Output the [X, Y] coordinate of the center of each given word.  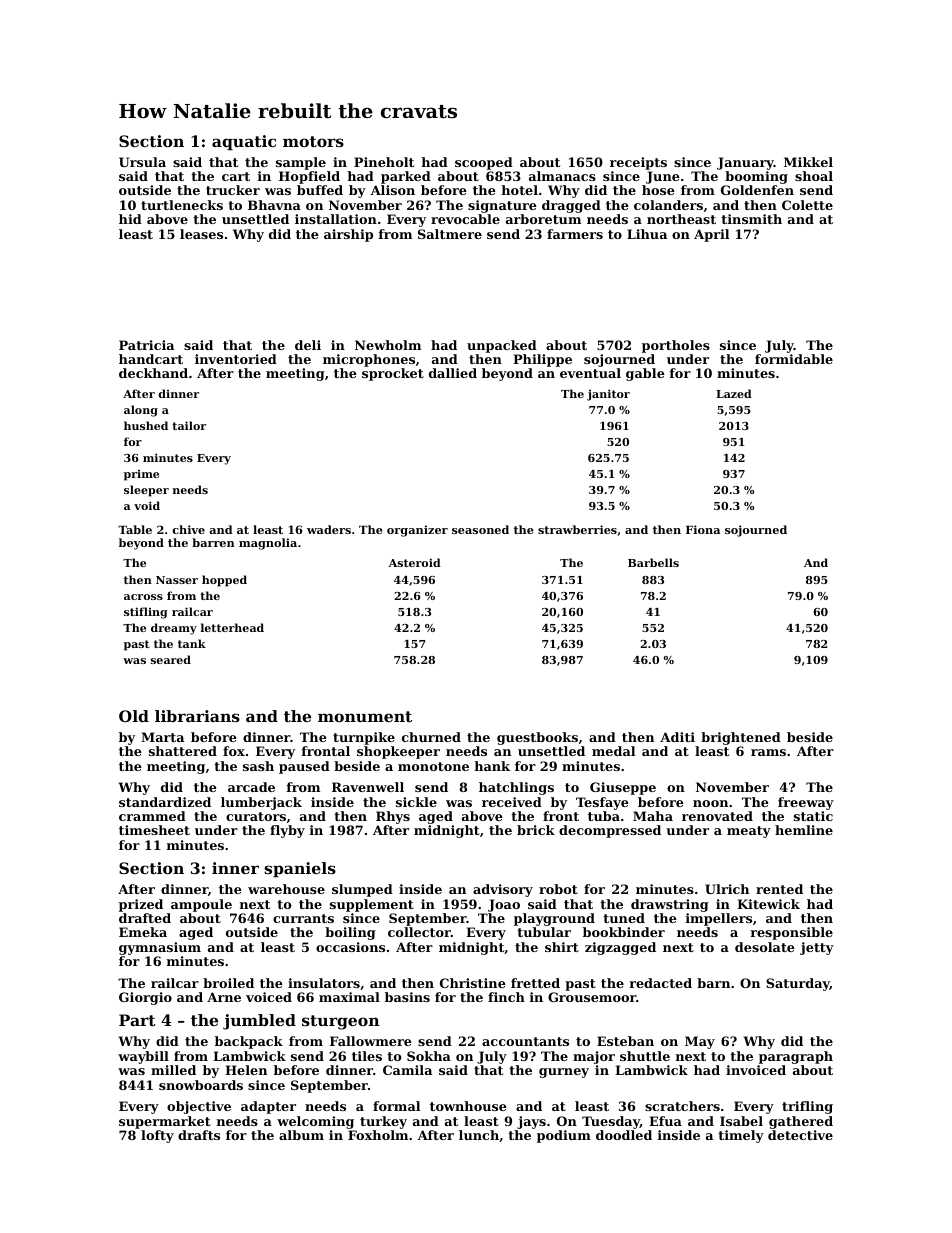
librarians [197, 716]
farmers [575, 234]
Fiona [703, 529]
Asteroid [415, 562]
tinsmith [751, 219]
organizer [417, 531]
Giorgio [145, 998]
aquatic [244, 143]
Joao [504, 905]
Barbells [653, 562]
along [141, 411]
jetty [817, 948]
